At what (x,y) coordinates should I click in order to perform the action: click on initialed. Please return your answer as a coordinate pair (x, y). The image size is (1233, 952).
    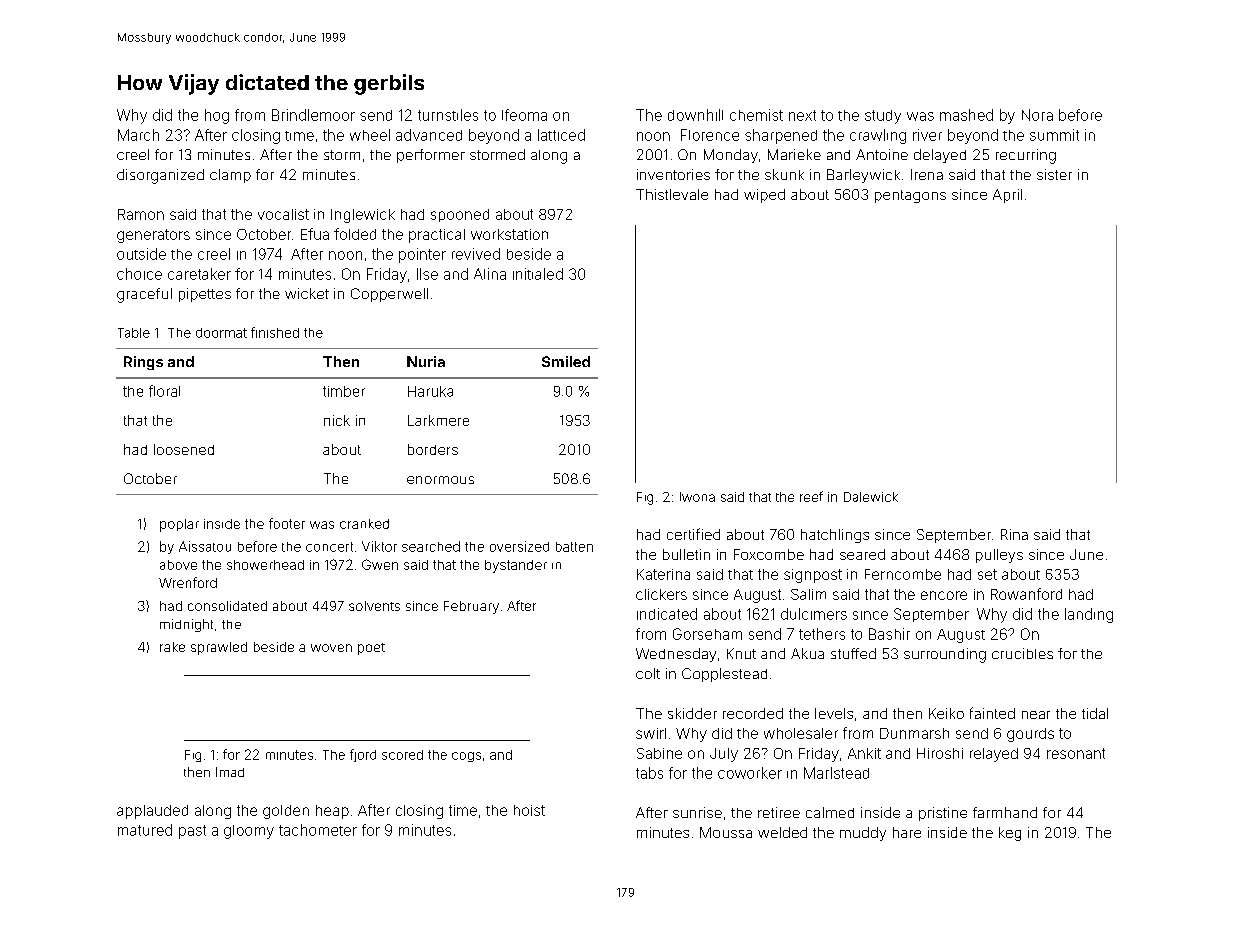
    Looking at the image, I should click on (538, 274).
